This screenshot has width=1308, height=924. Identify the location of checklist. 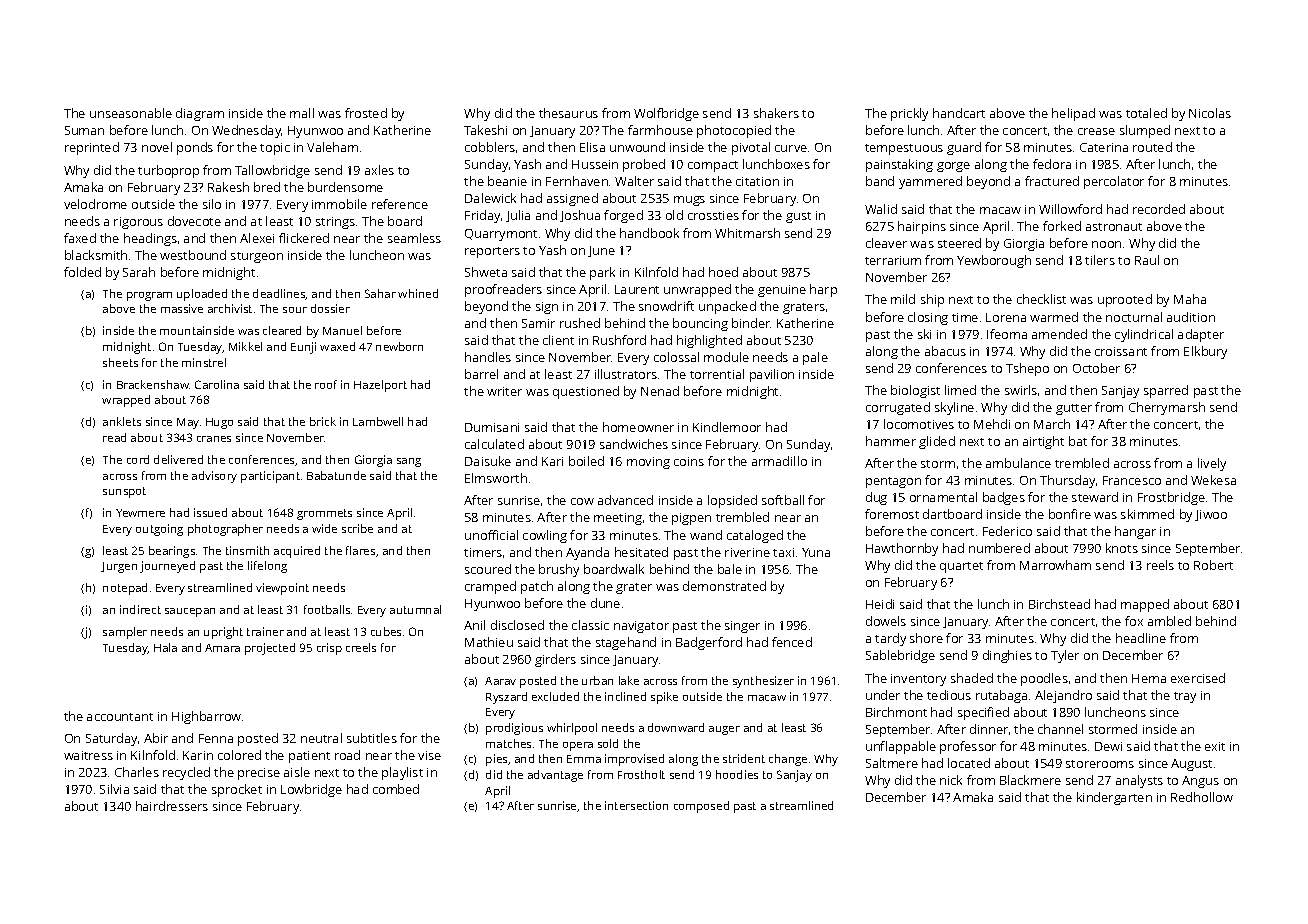
(1041, 299).
